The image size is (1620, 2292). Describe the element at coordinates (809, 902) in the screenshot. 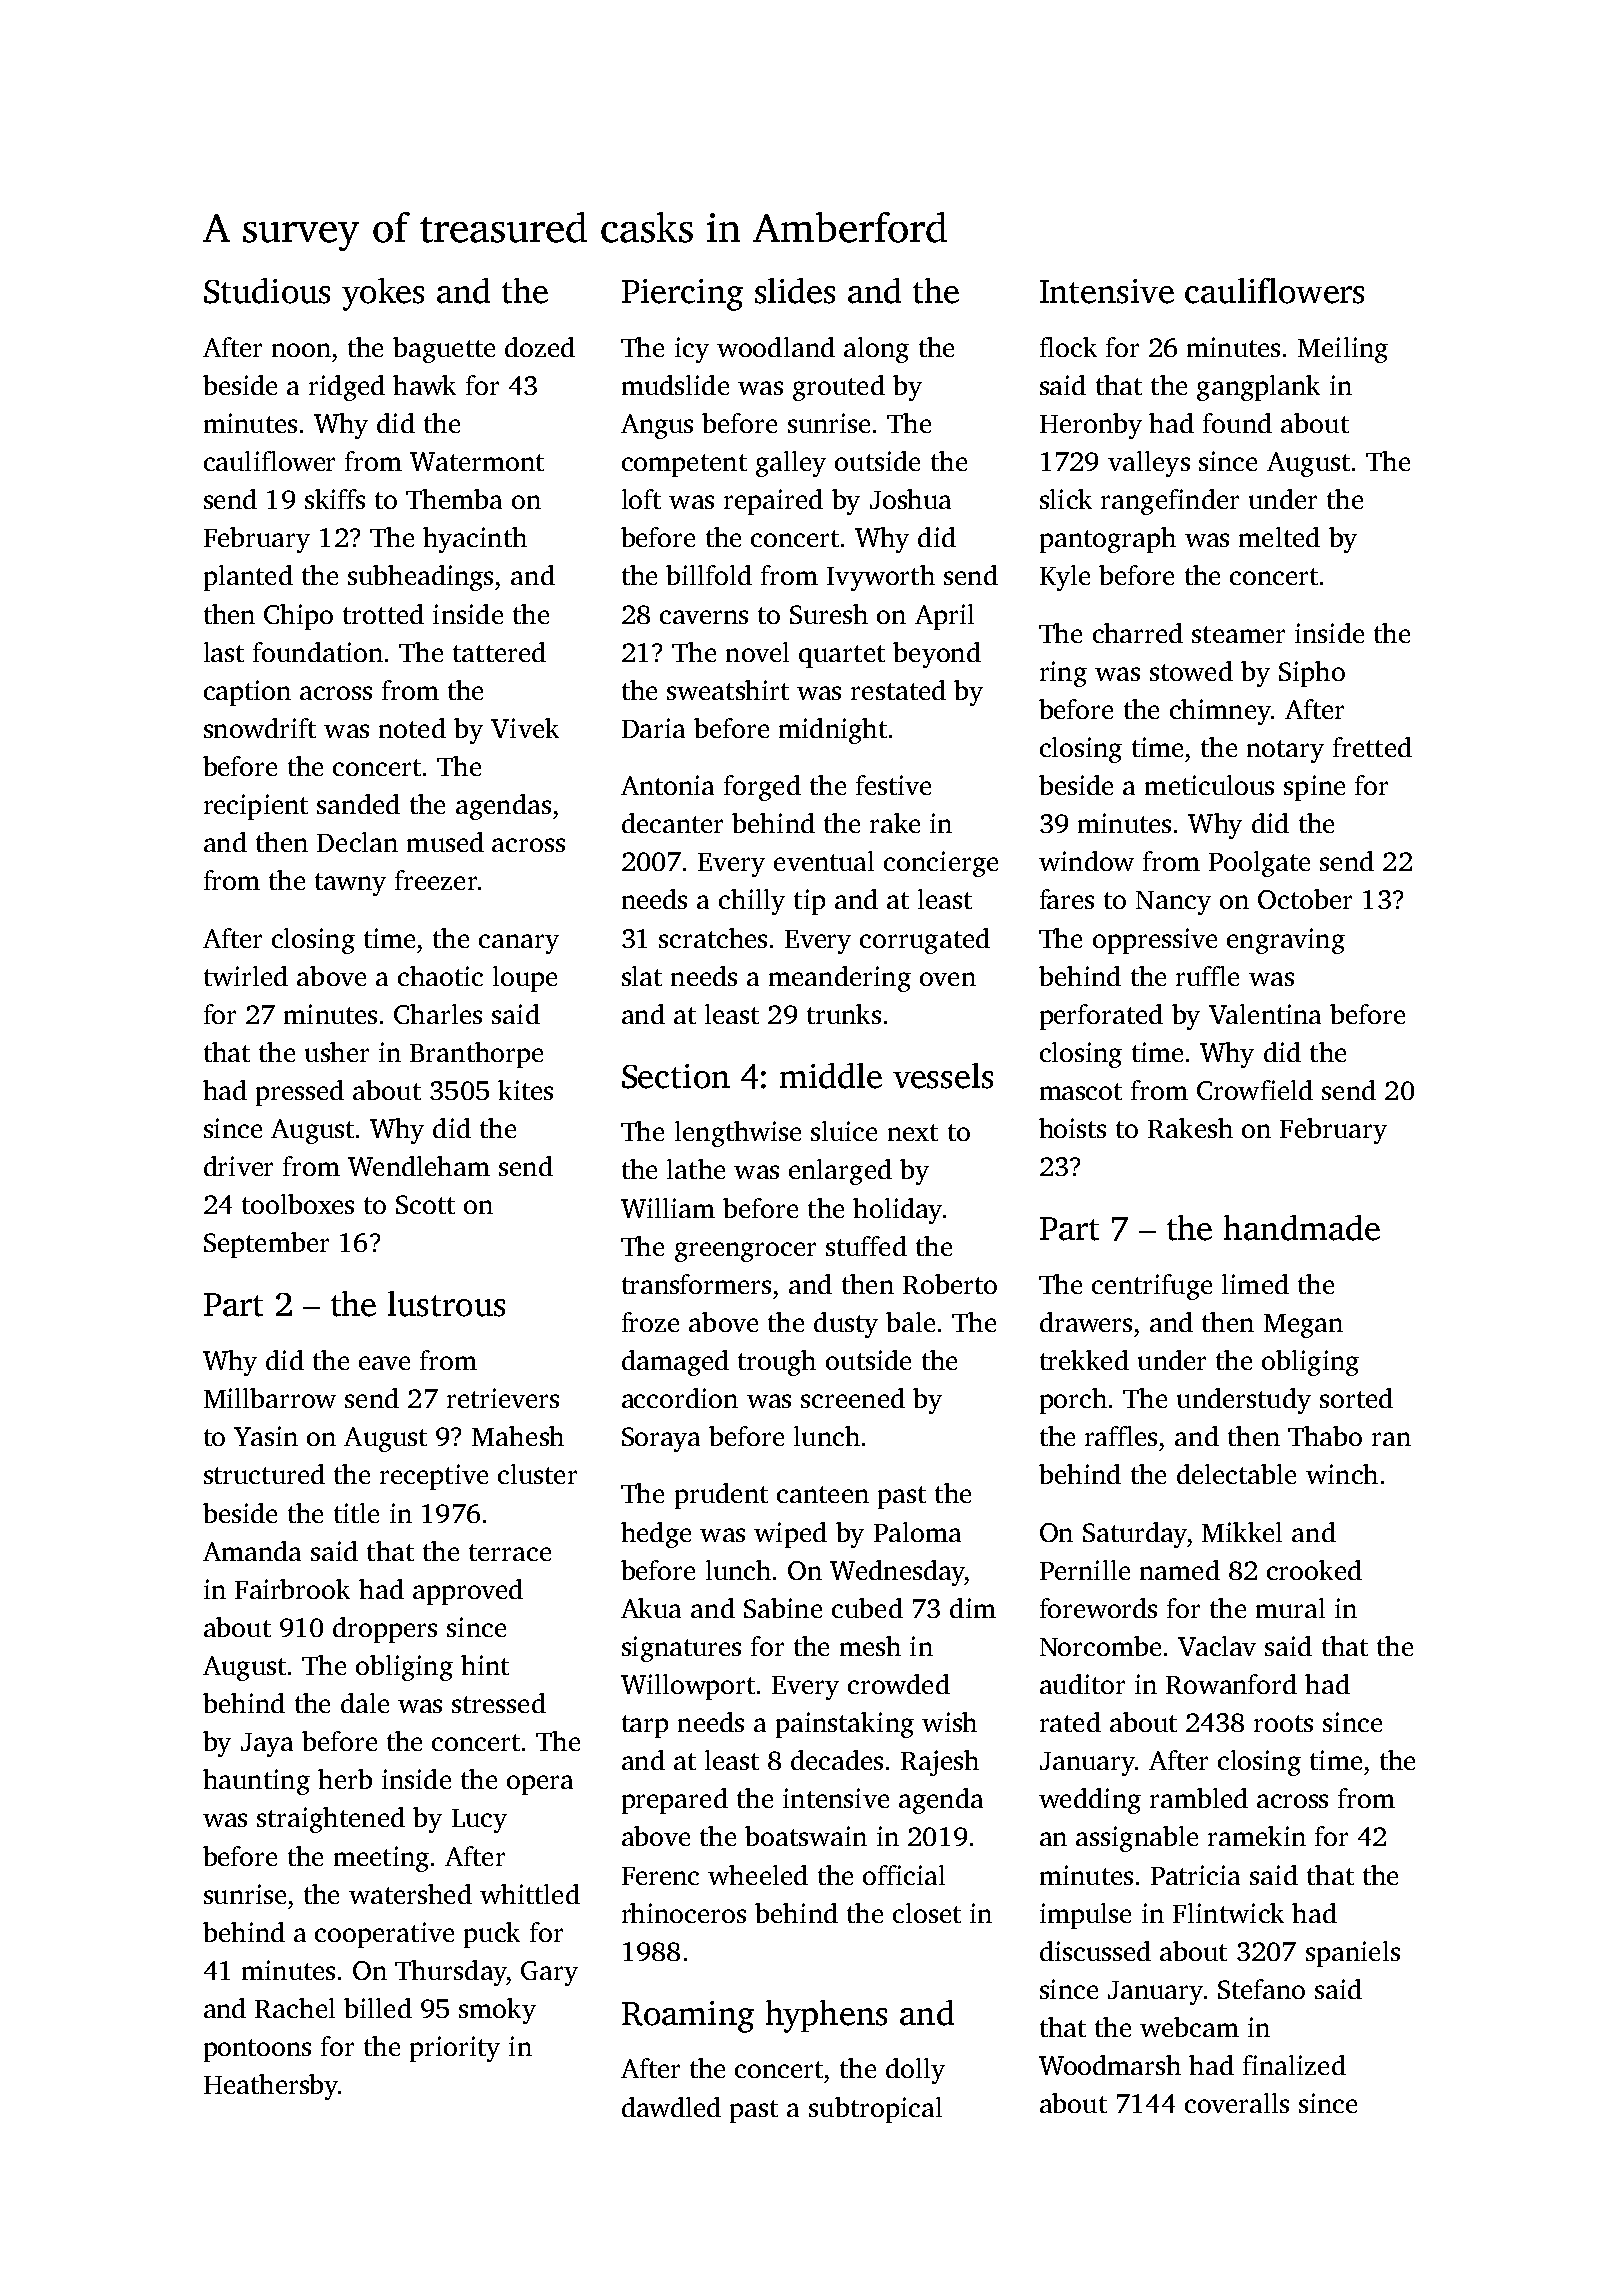

I see `tip` at that location.
